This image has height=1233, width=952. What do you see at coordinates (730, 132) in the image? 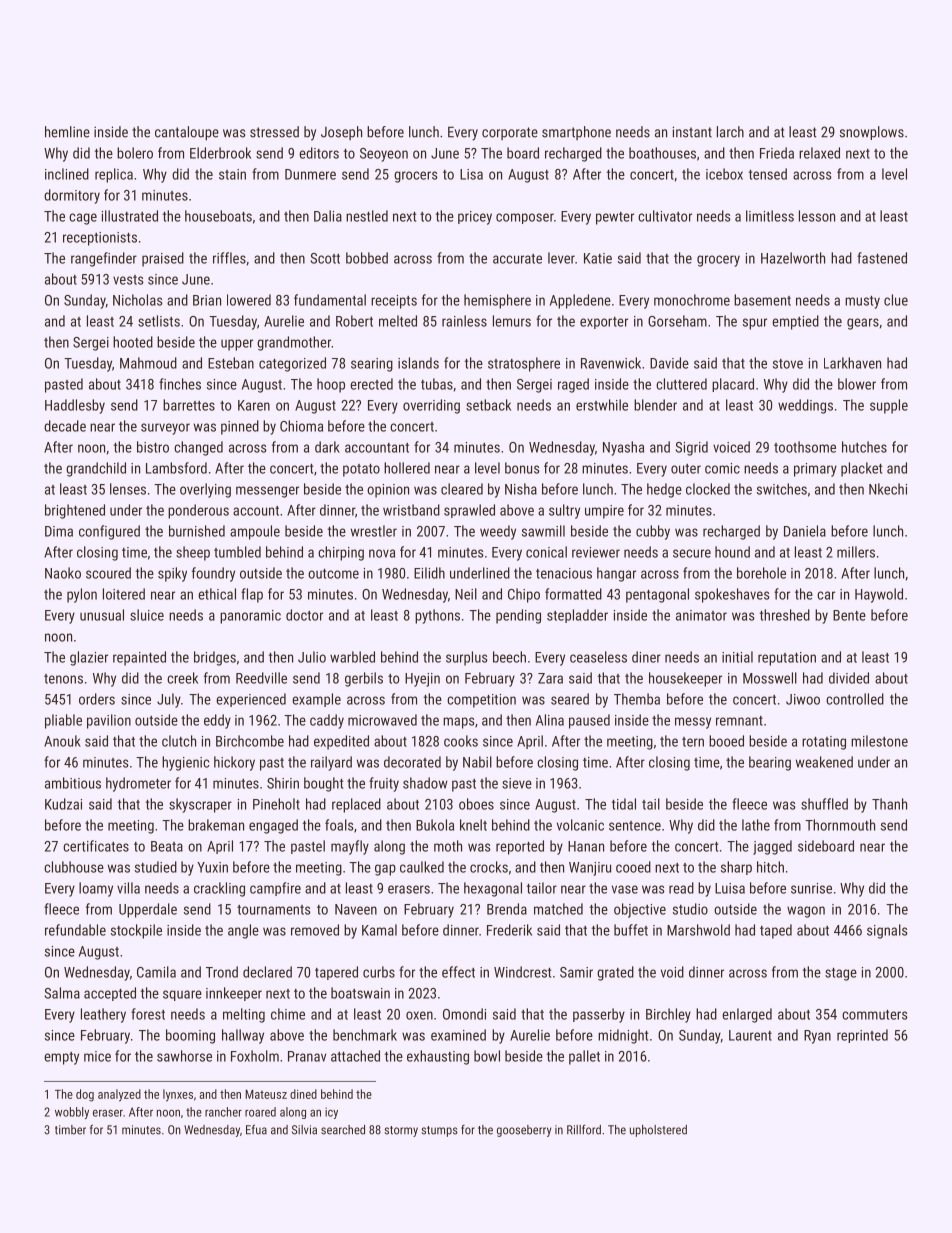
I see `larch` at bounding box center [730, 132].
